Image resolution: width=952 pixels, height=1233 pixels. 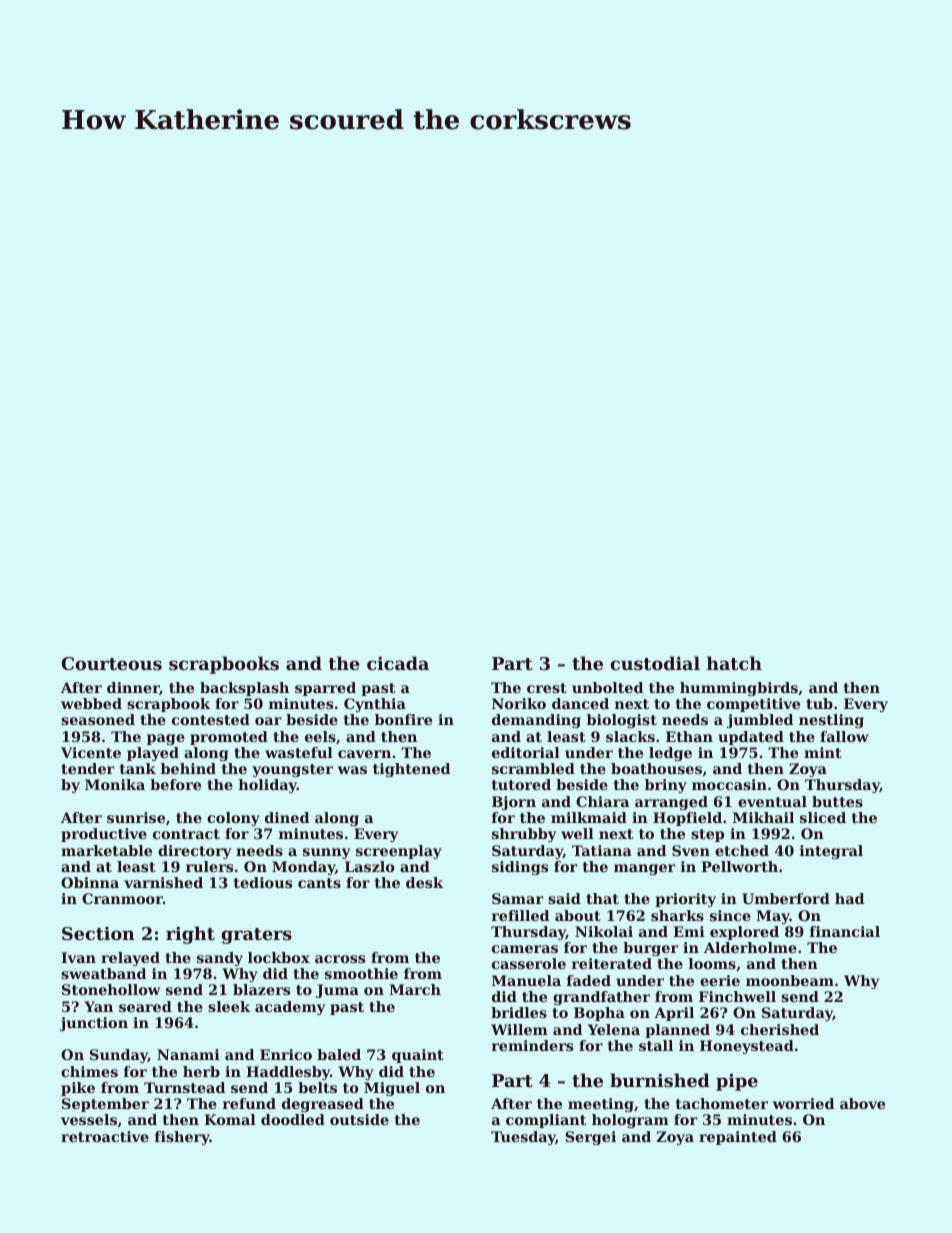 I want to click on repainted, so click(x=738, y=1138).
